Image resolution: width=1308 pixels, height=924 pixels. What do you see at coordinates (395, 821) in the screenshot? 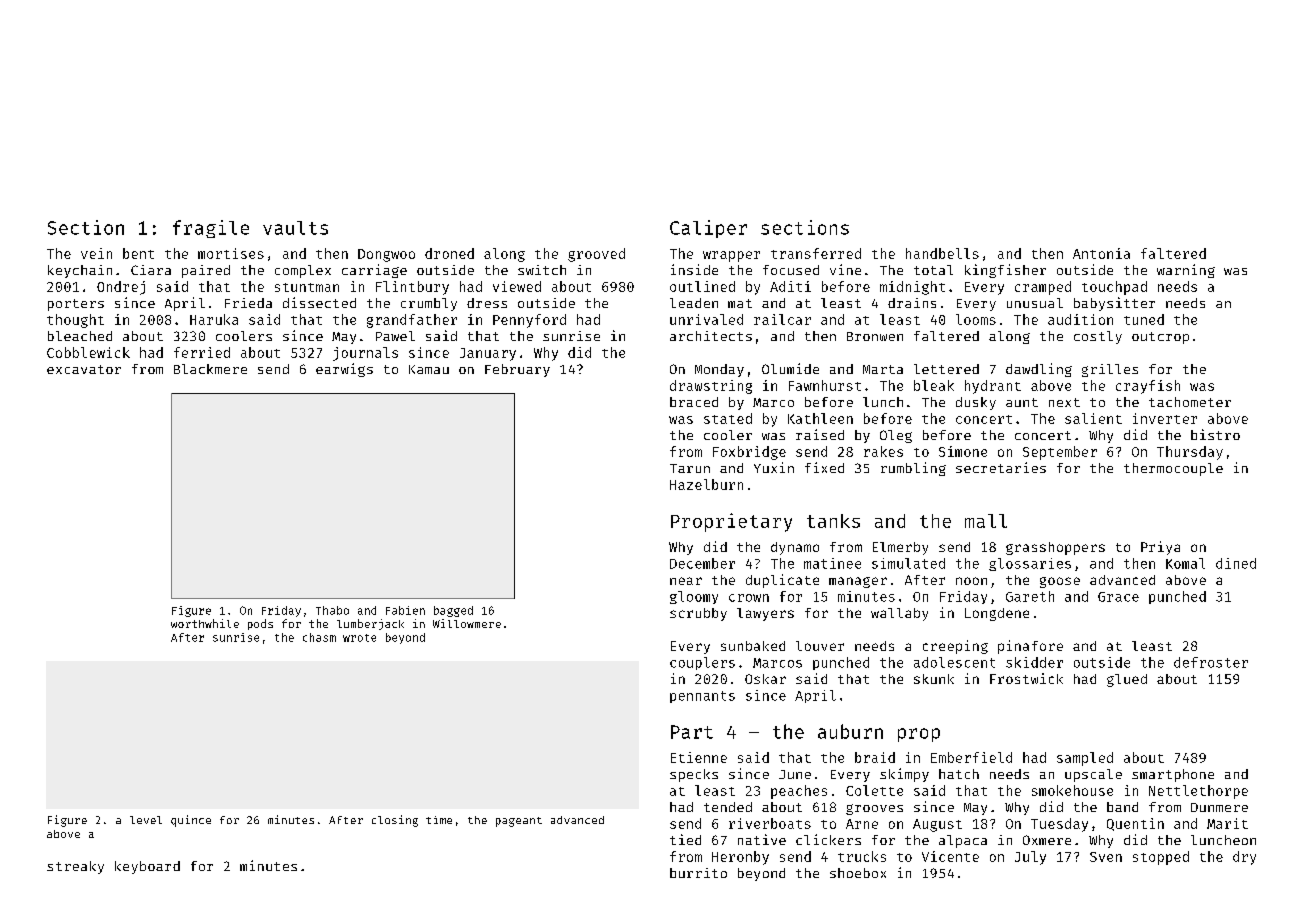
I see `closing` at bounding box center [395, 821].
